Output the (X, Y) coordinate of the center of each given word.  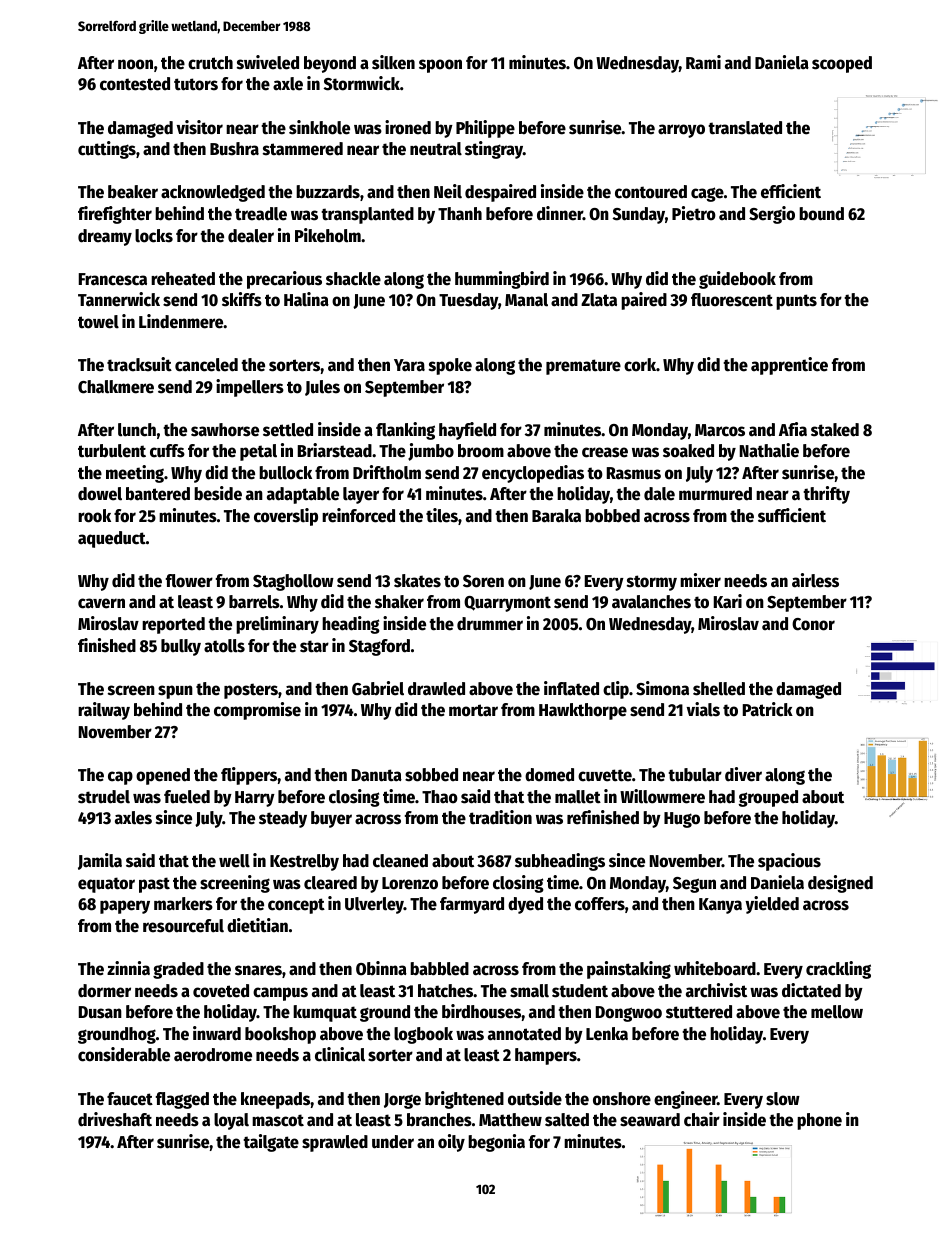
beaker (133, 192)
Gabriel (378, 688)
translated (745, 128)
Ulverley (374, 905)
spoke (450, 366)
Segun (694, 885)
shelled (719, 689)
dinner (560, 213)
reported (173, 625)
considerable (124, 1054)
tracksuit (139, 364)
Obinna (381, 968)
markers (183, 904)
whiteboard (715, 968)
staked (835, 430)
